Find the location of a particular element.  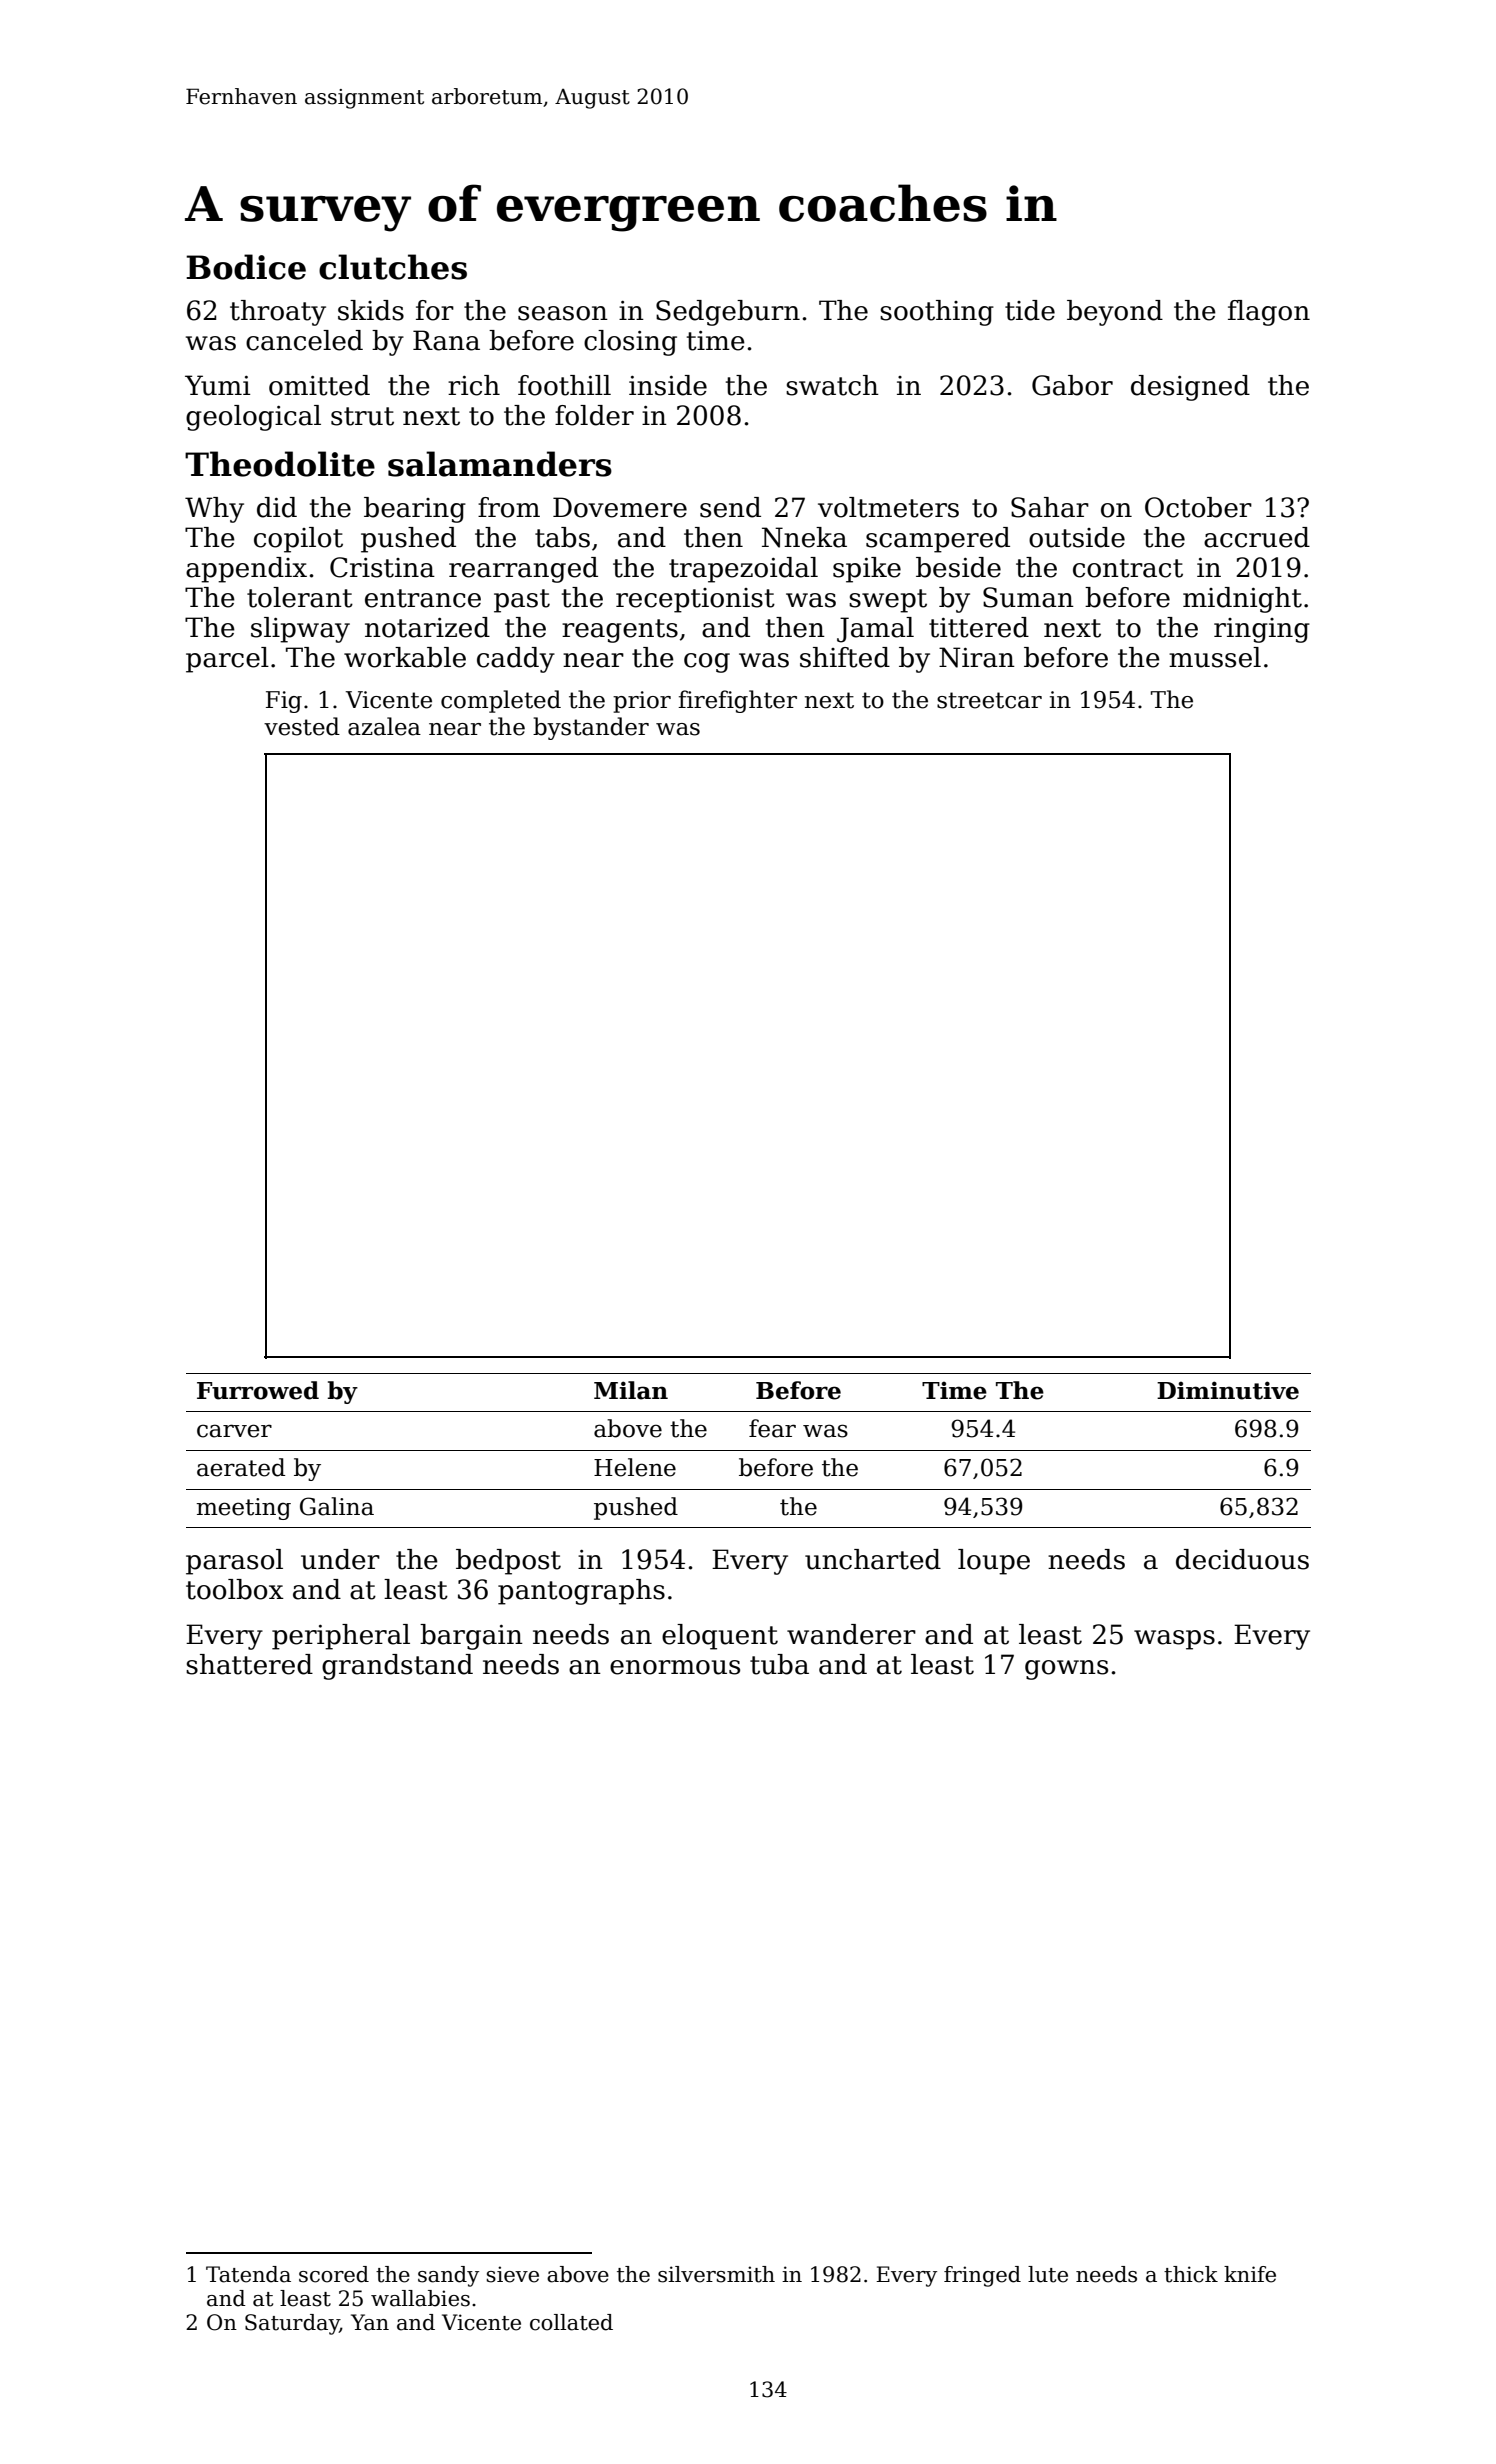

soothing is located at coordinates (937, 313).
